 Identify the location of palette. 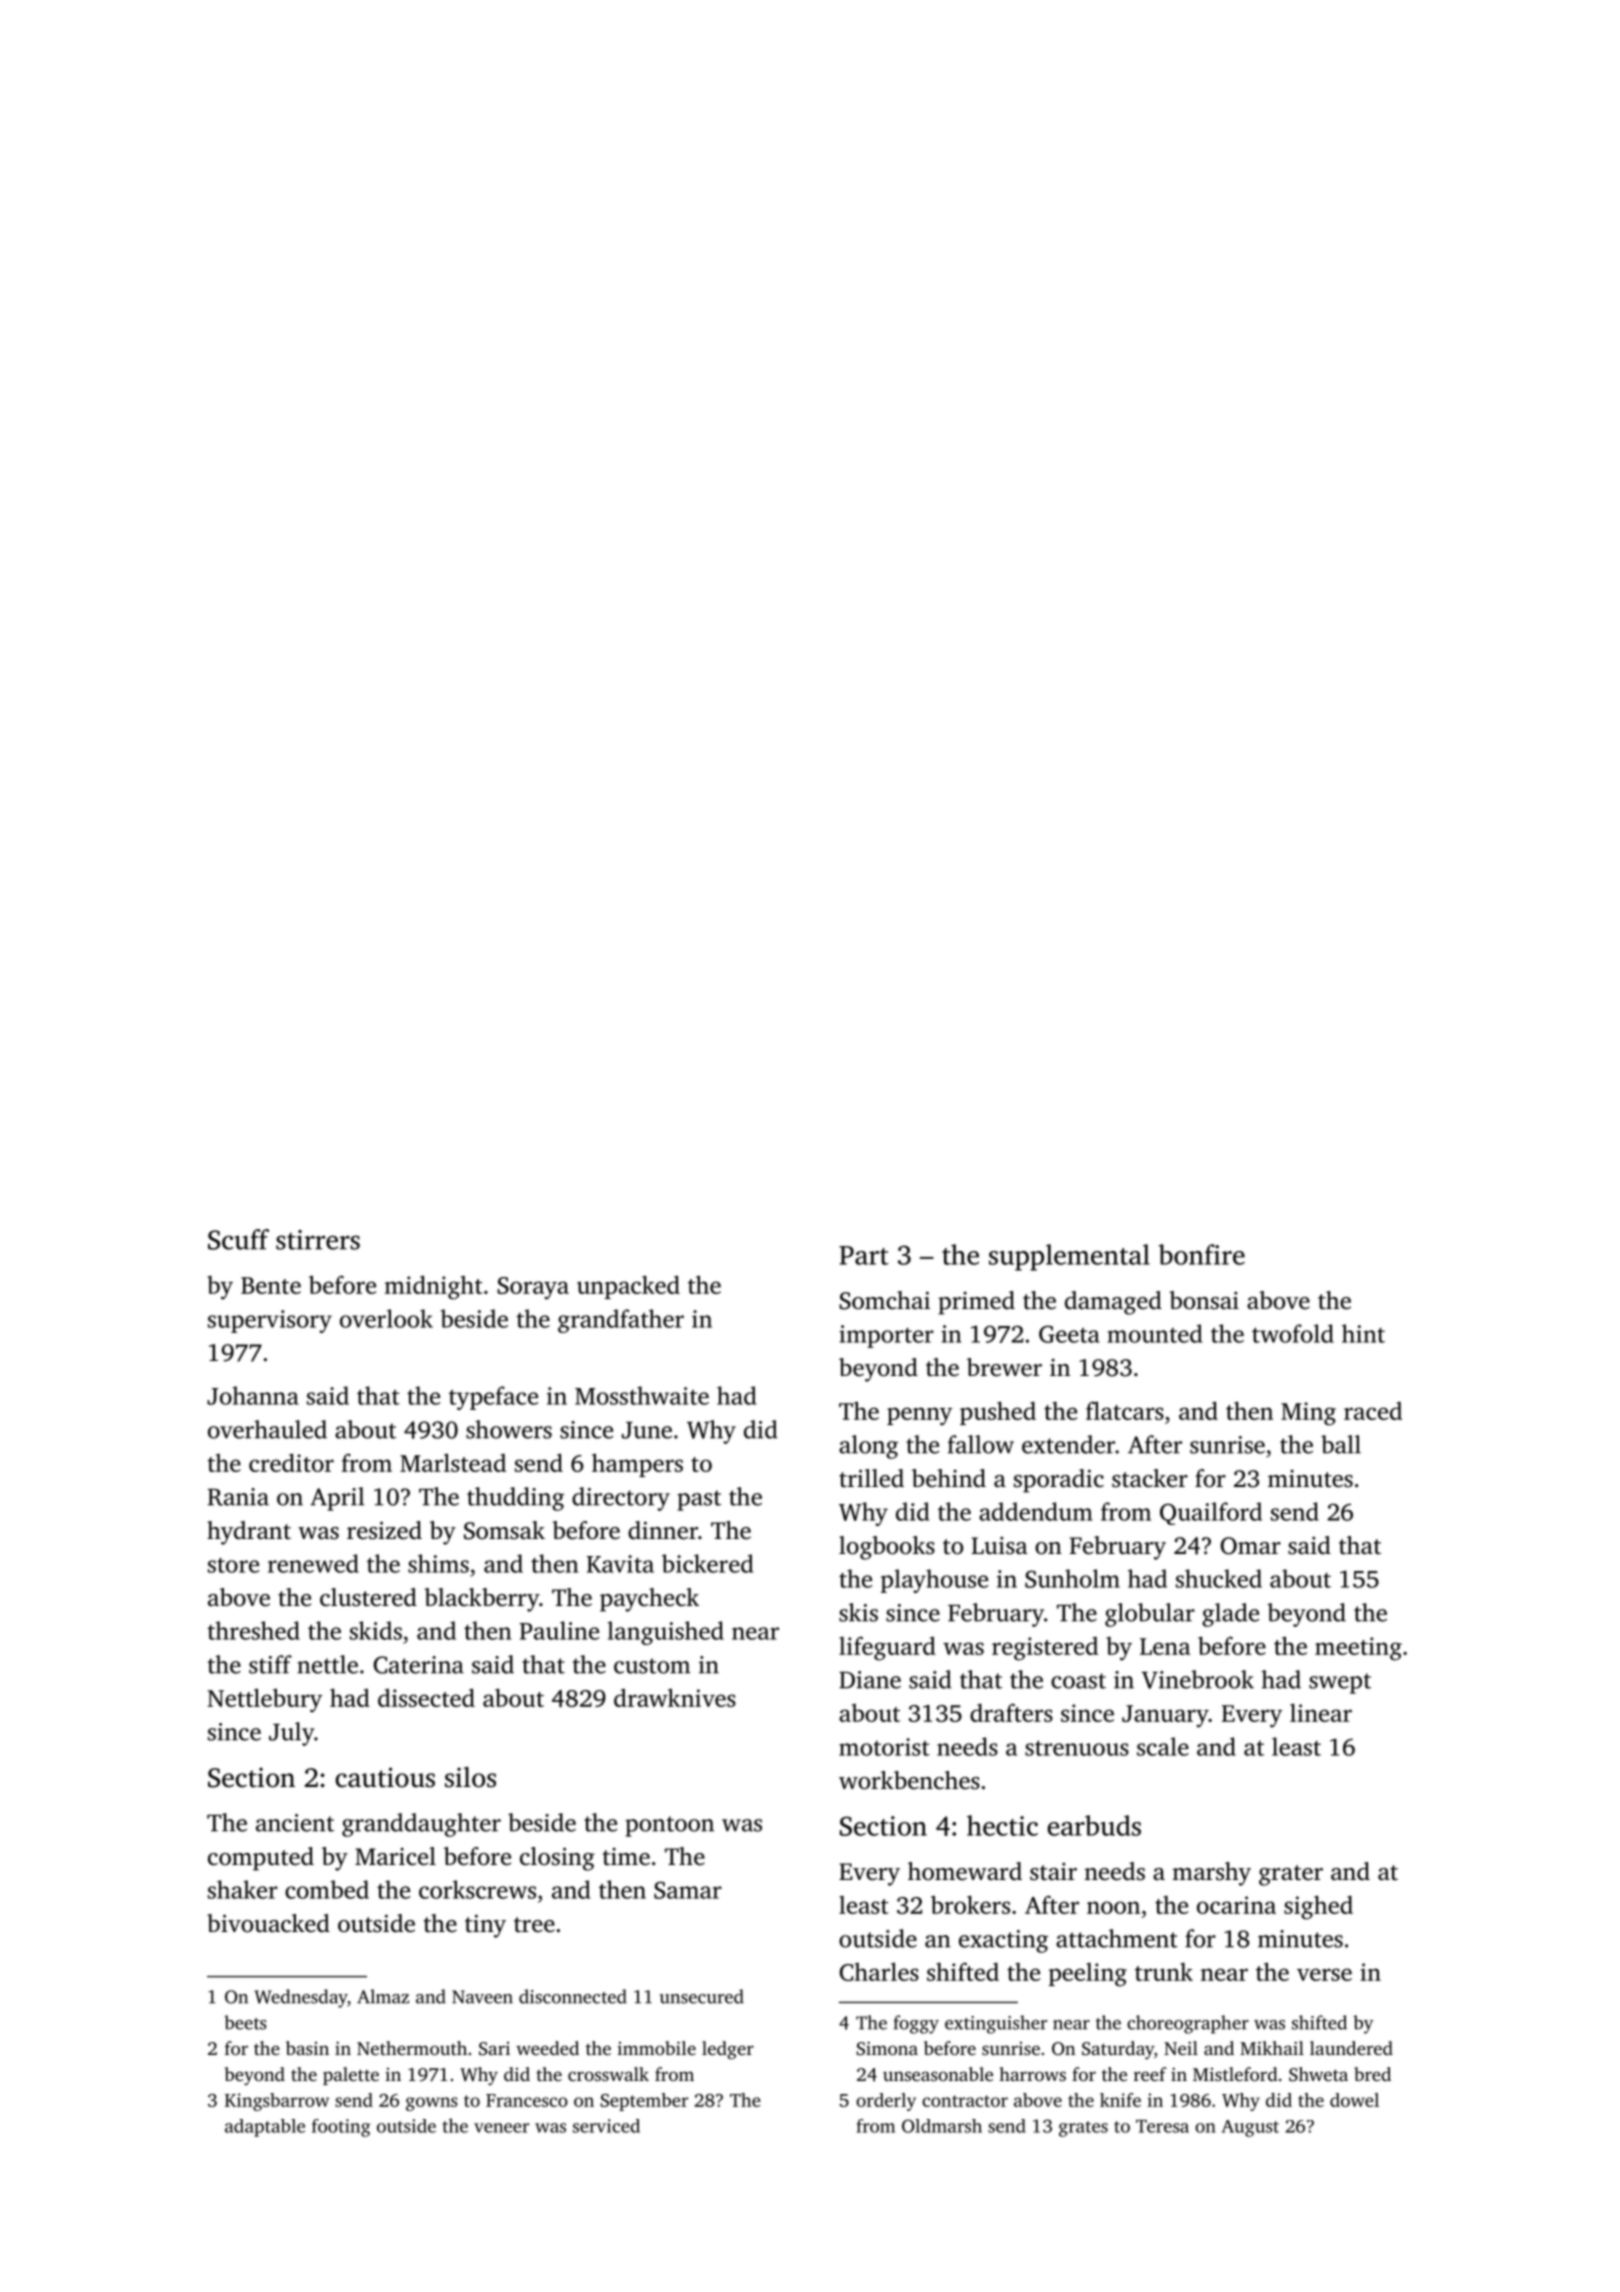
(351, 2076).
